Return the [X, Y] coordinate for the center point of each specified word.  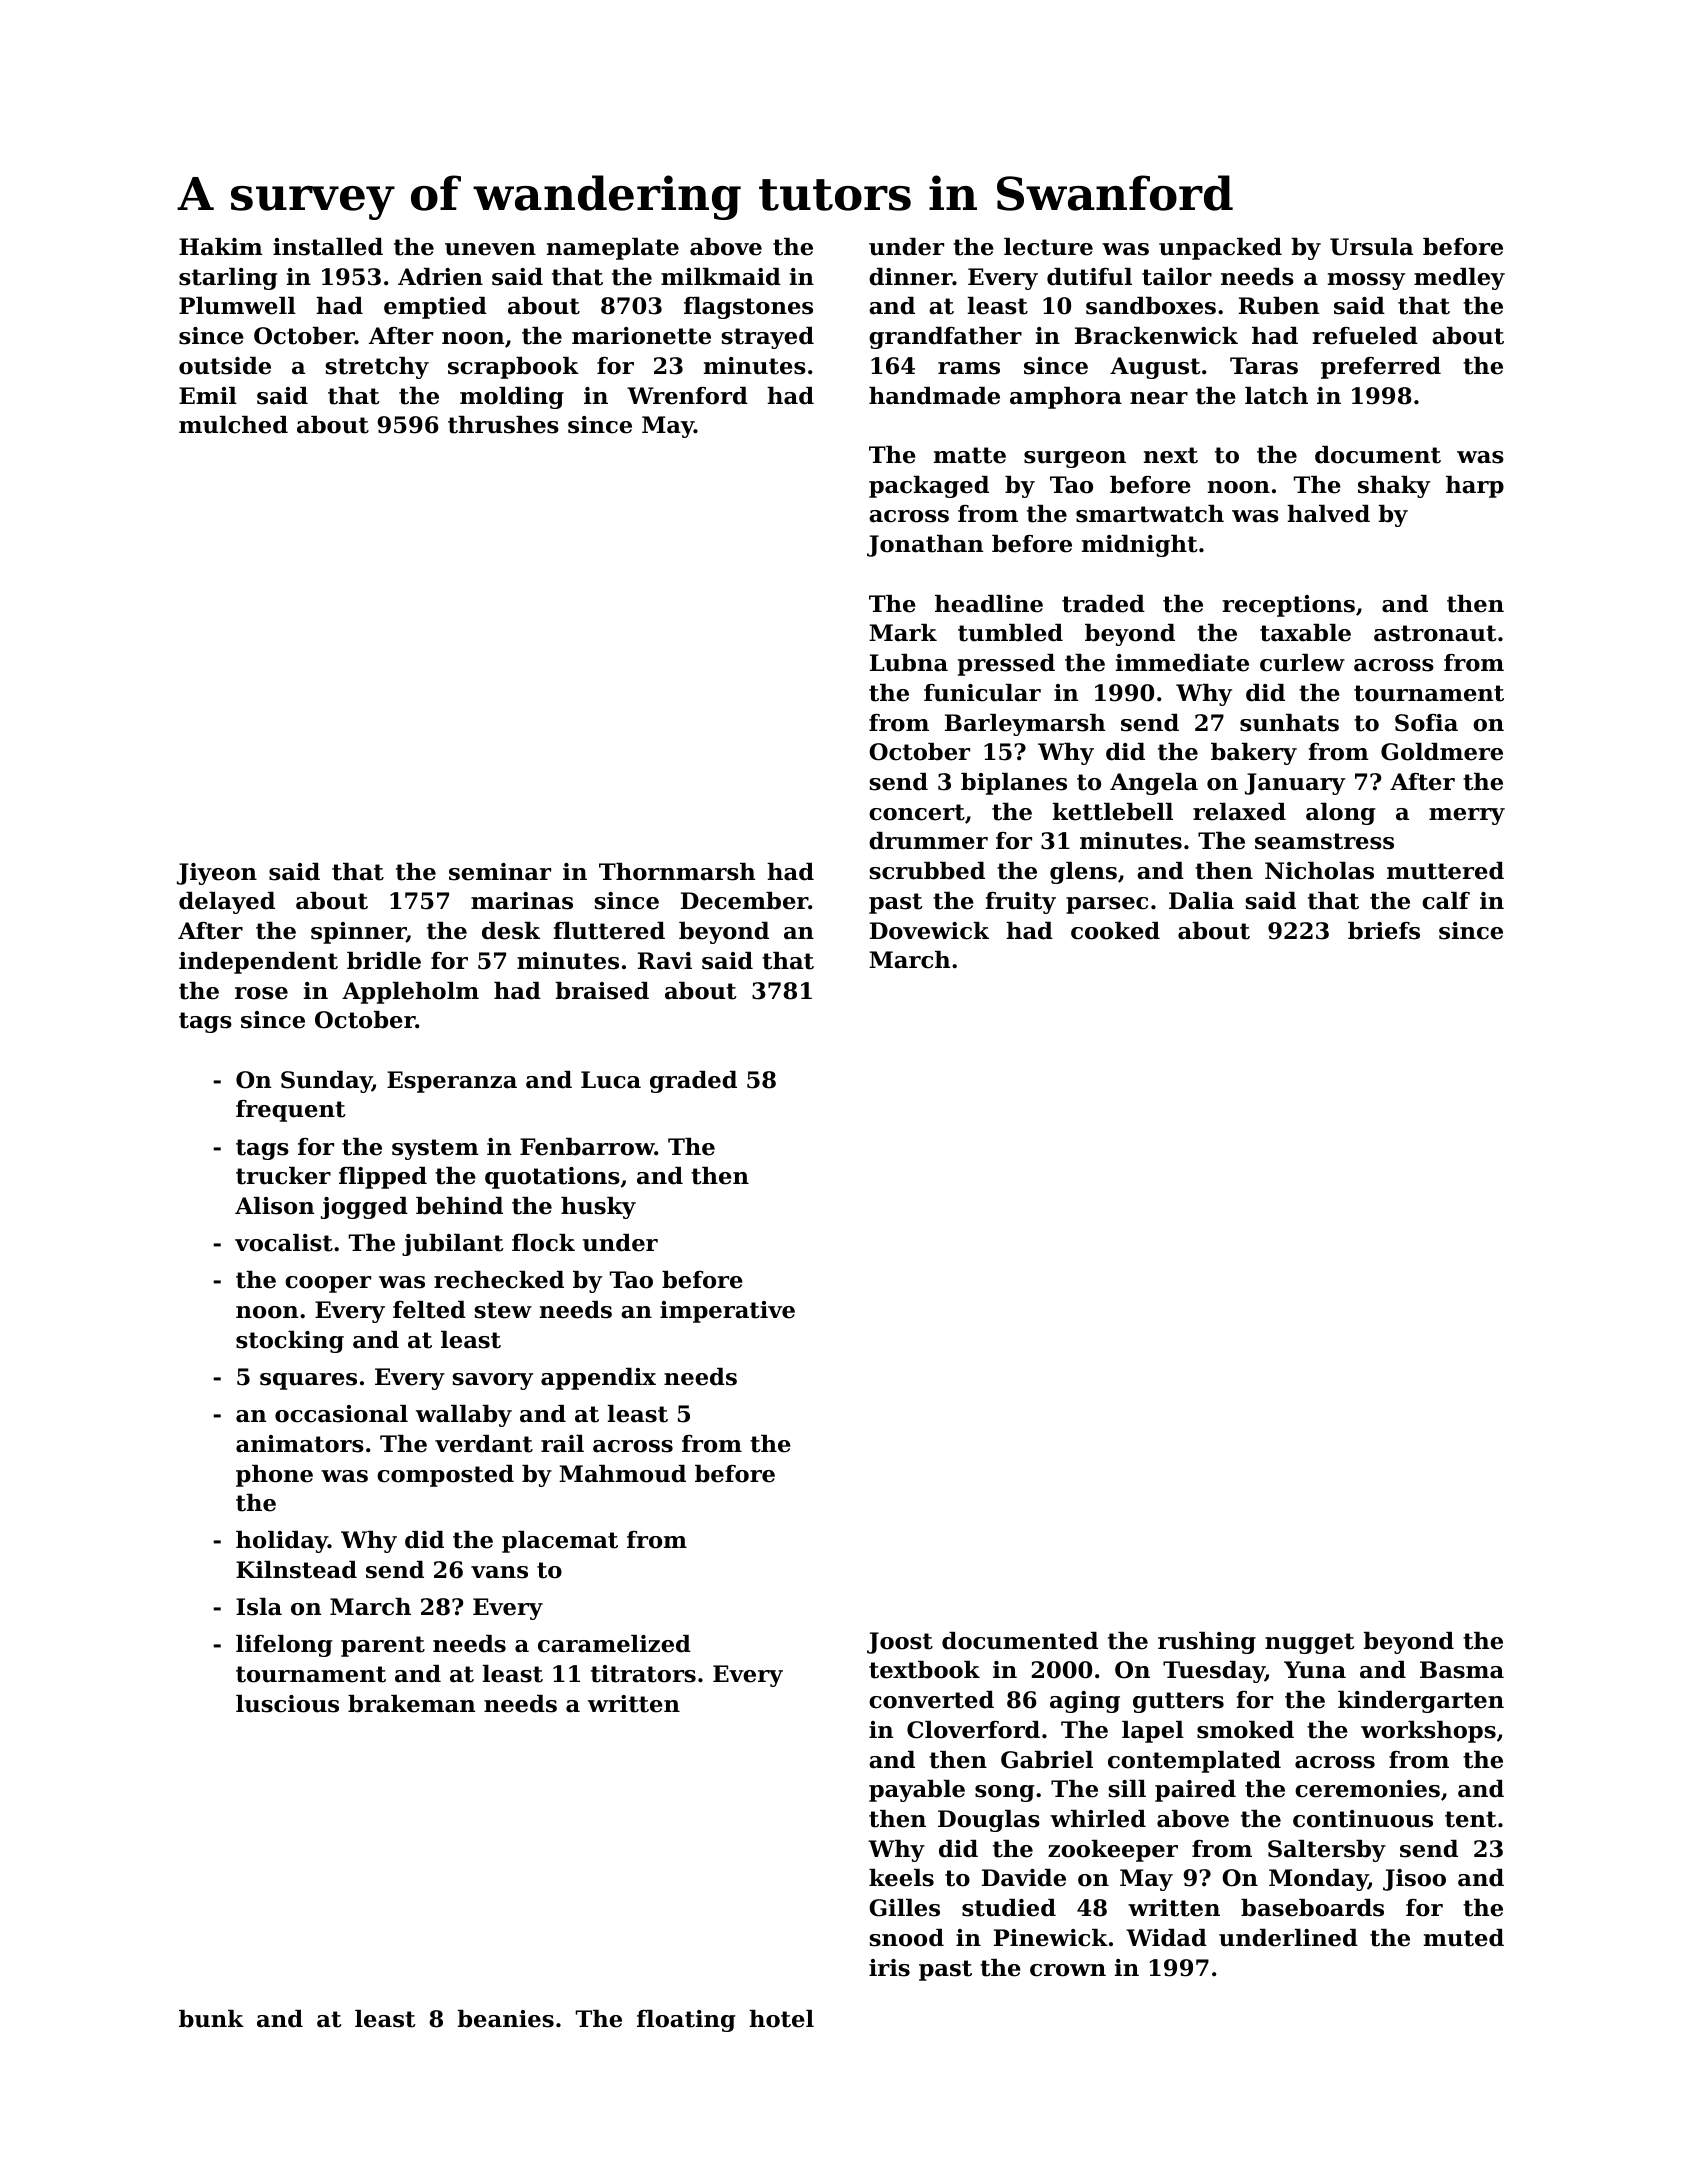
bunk [211, 2019]
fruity [1021, 903]
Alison [274, 1206]
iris [889, 1968]
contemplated [1194, 1762]
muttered [1445, 871]
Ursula [1371, 247]
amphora [1066, 398]
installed [328, 247]
